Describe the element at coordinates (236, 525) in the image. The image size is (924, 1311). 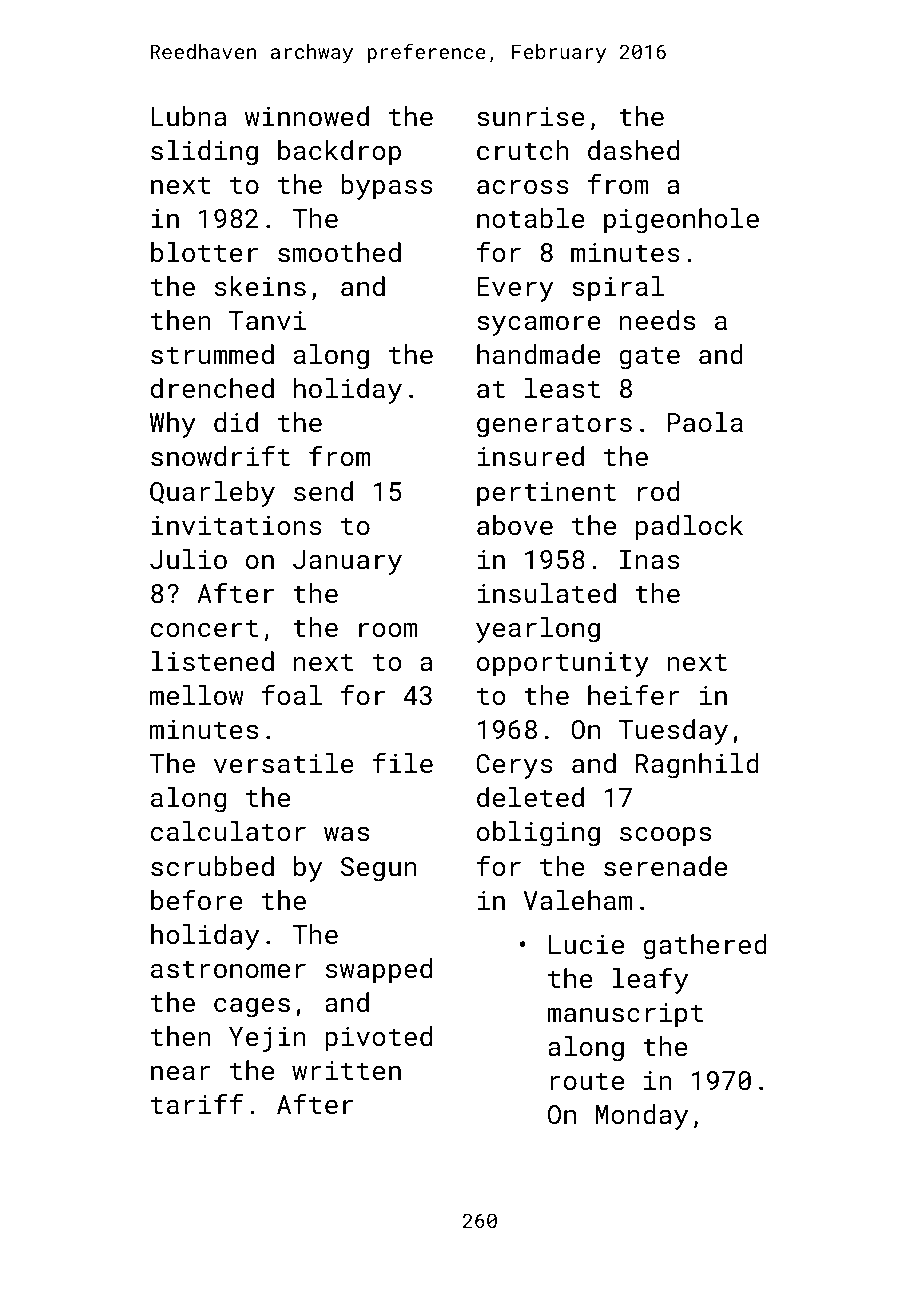
I see `invitations` at that location.
